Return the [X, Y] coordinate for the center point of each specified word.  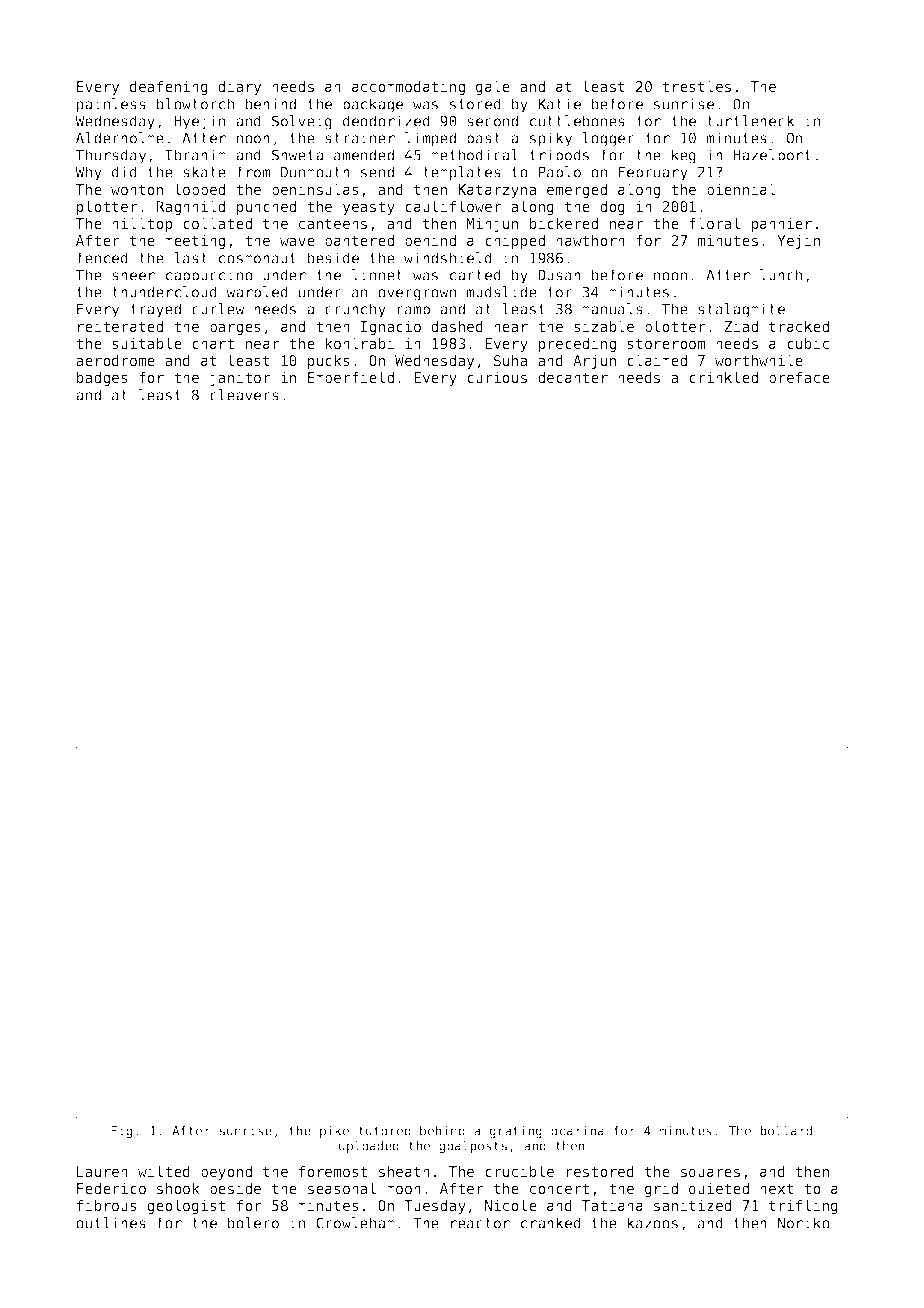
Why [88, 173]
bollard [786, 1130]
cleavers [244, 395]
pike [334, 1131]
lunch [781, 275]
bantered [359, 240]
